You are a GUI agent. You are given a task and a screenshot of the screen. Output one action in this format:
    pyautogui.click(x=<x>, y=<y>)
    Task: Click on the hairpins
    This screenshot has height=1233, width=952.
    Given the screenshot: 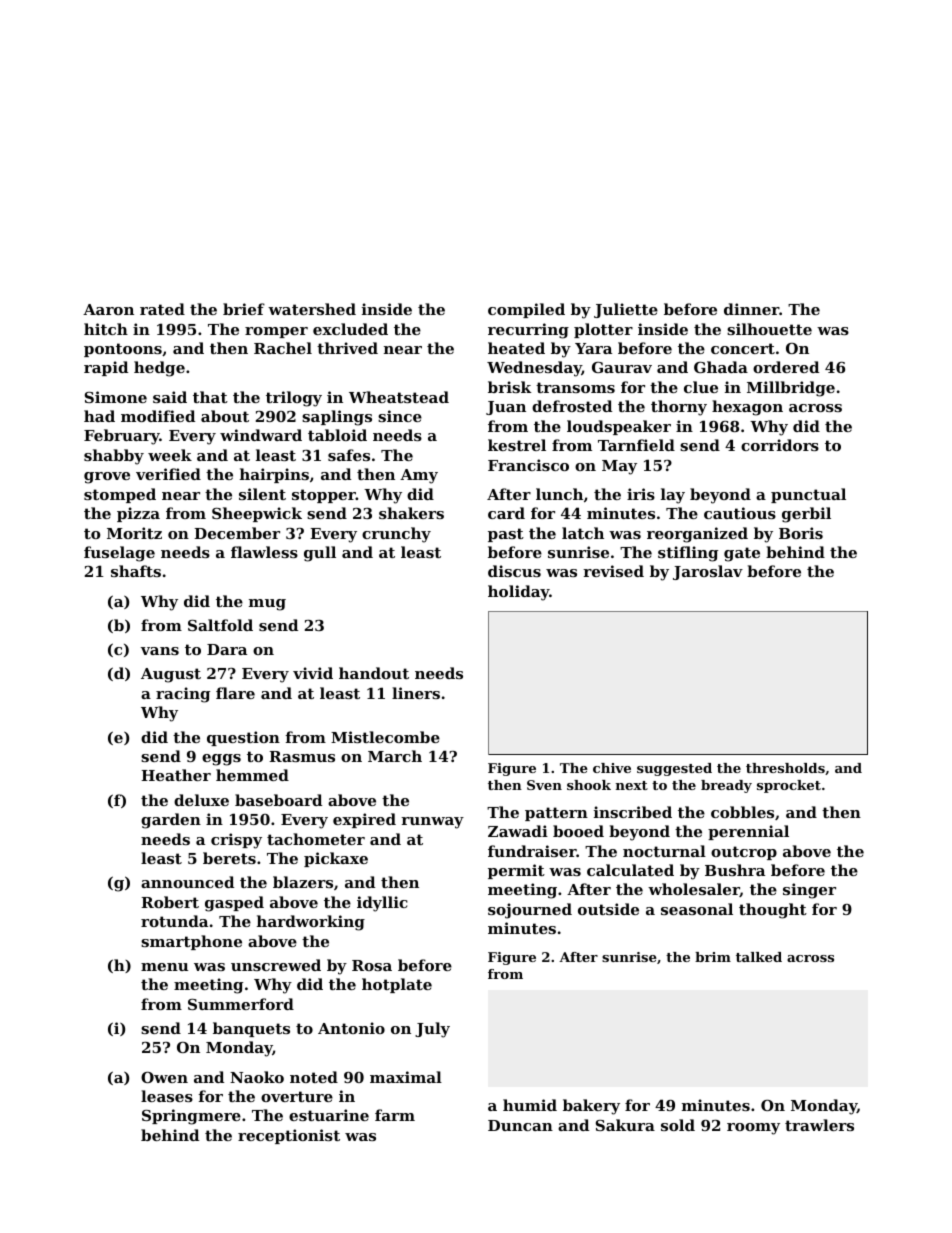 What is the action you would take?
    pyautogui.click(x=274, y=475)
